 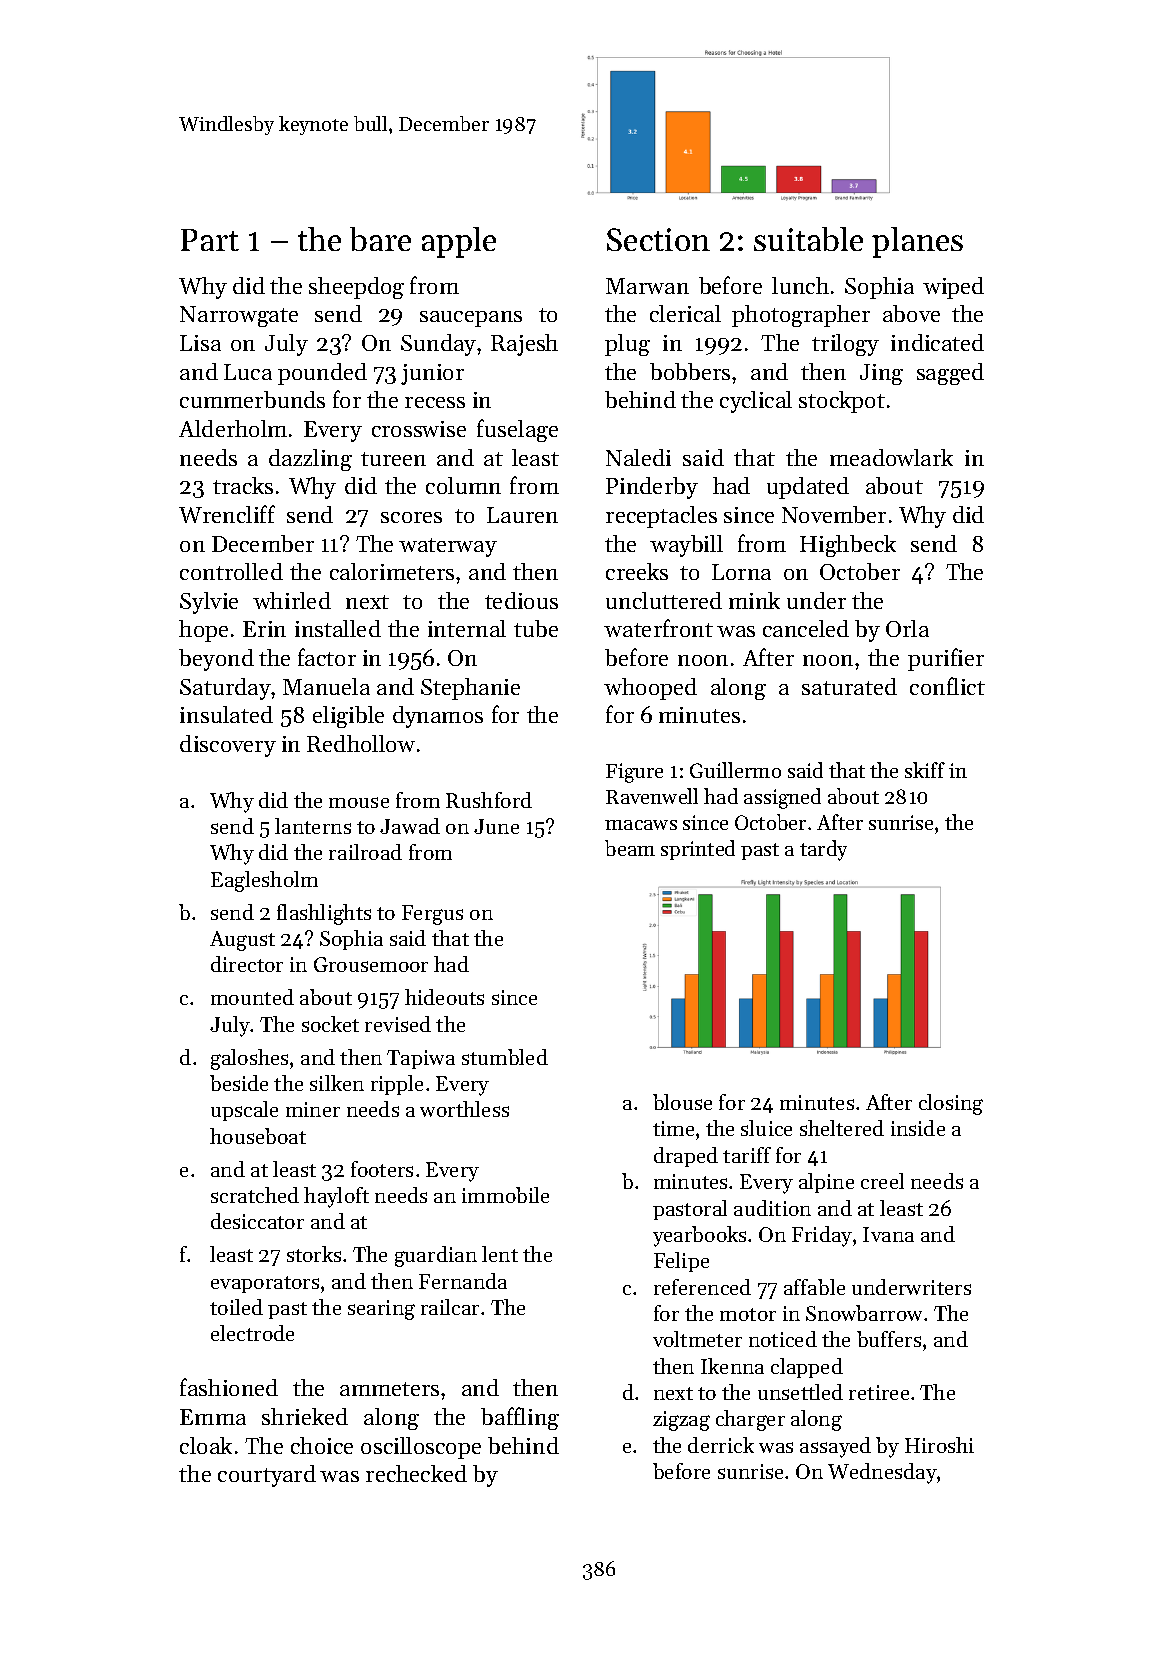 I want to click on hope, so click(x=203, y=631).
